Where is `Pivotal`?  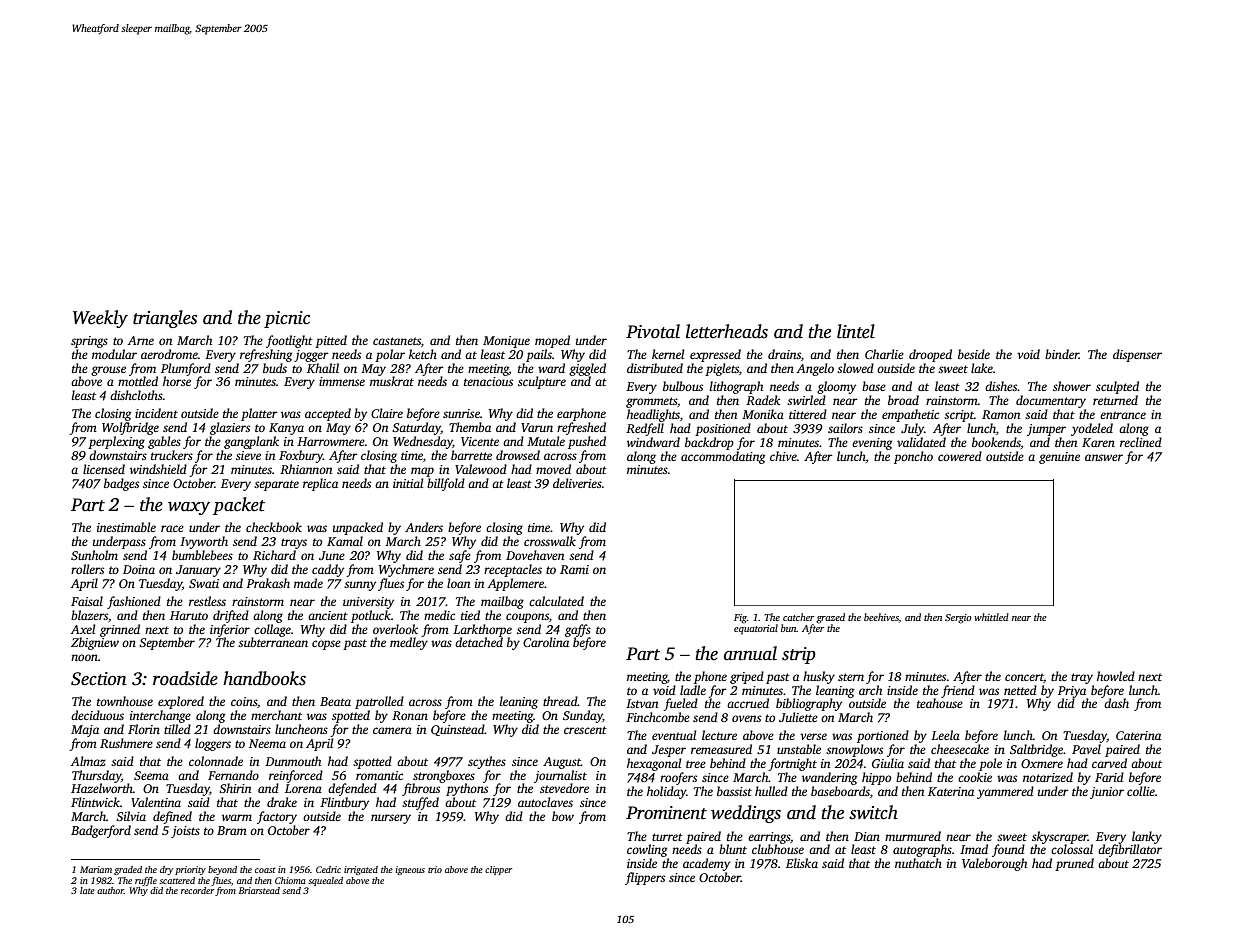
Pivotal is located at coordinates (653, 331).
